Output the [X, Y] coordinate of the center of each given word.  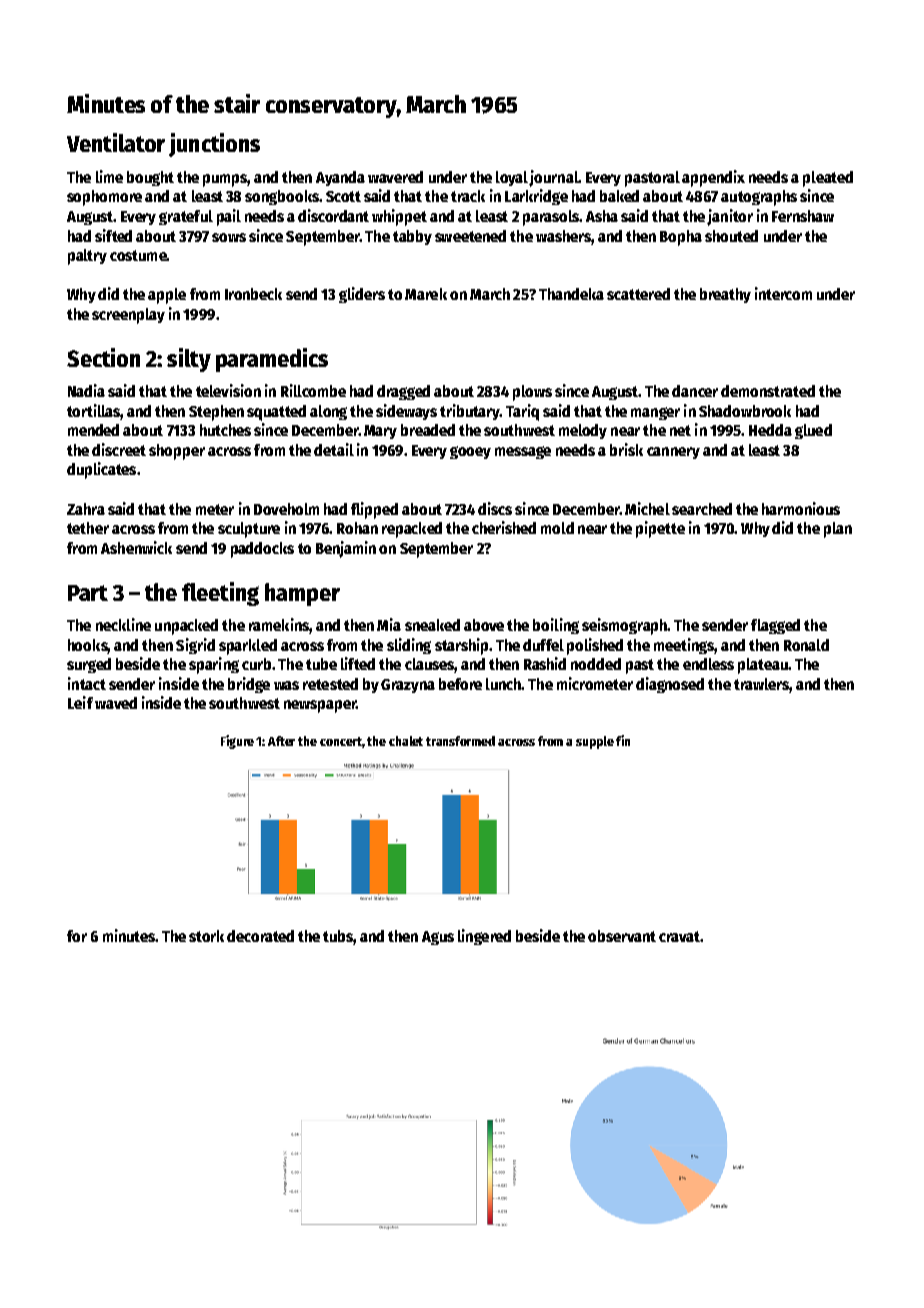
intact [87, 683]
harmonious [801, 508]
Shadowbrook [745, 411]
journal [553, 178]
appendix [713, 178]
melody [583, 431]
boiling [556, 626]
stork [206, 936]
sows [229, 237]
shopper [177, 452]
